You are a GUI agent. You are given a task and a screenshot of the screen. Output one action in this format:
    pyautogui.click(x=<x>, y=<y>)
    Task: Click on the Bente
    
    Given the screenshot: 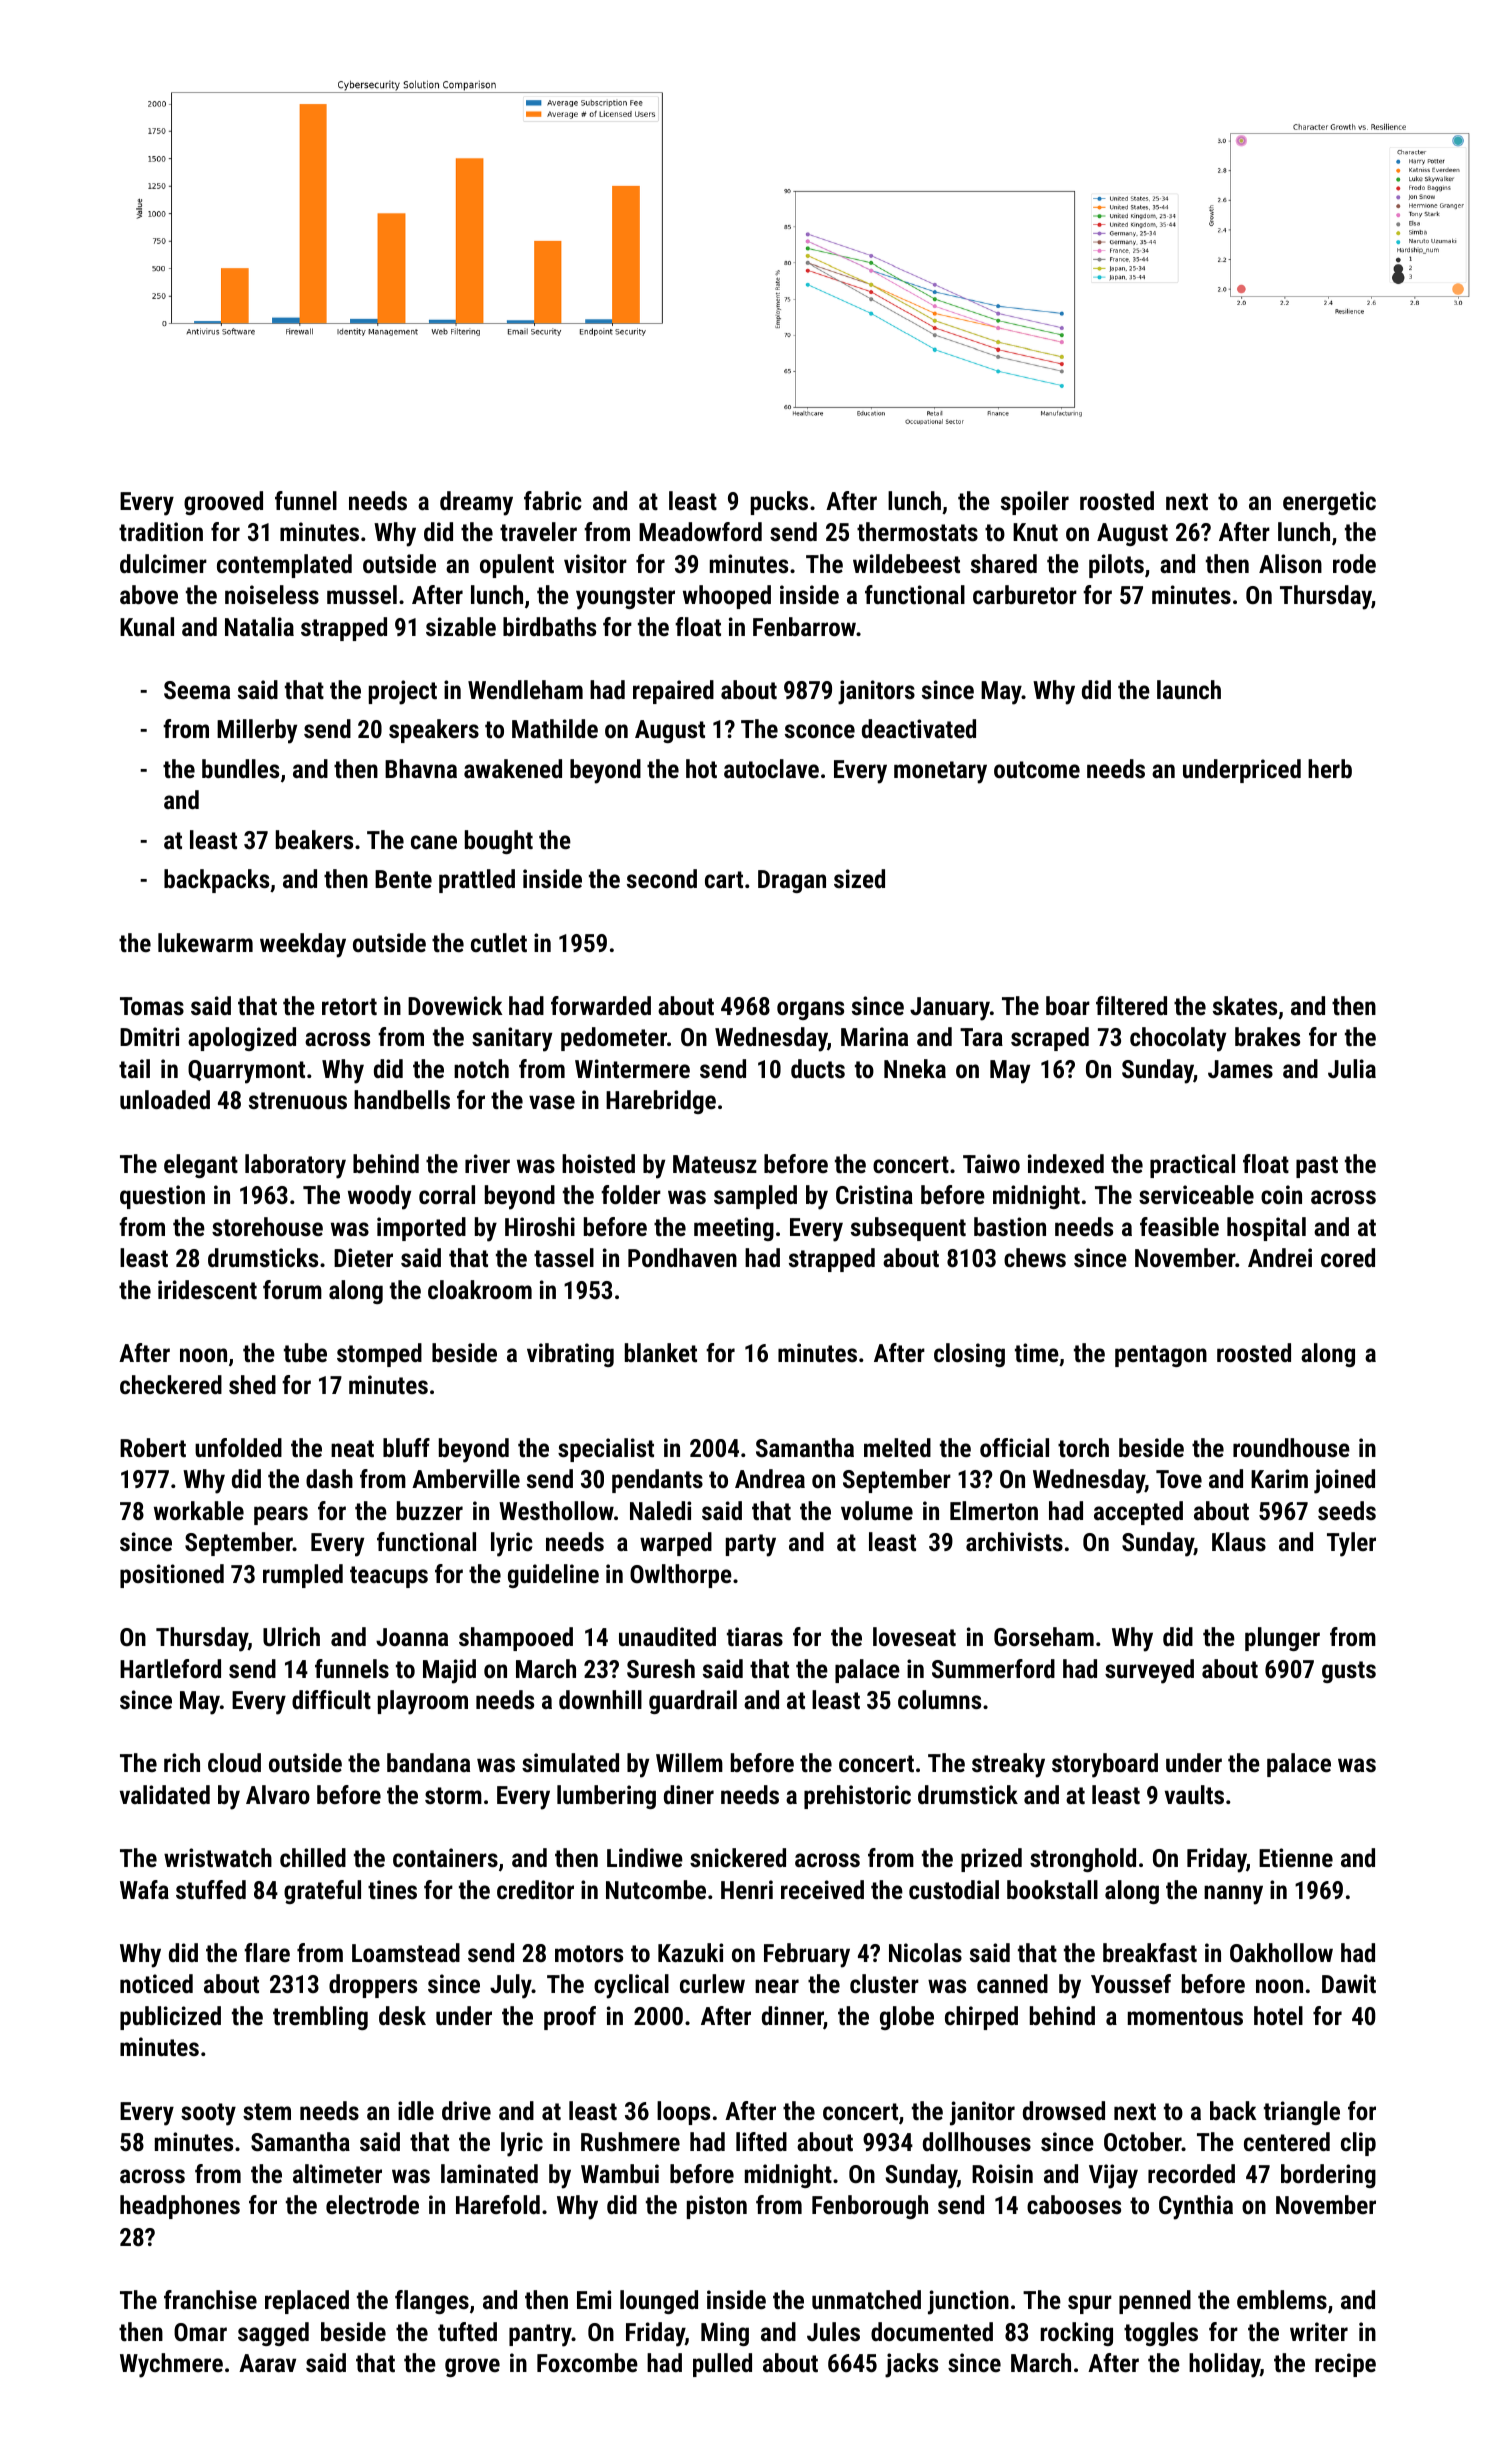 What is the action you would take?
    pyautogui.click(x=403, y=879)
